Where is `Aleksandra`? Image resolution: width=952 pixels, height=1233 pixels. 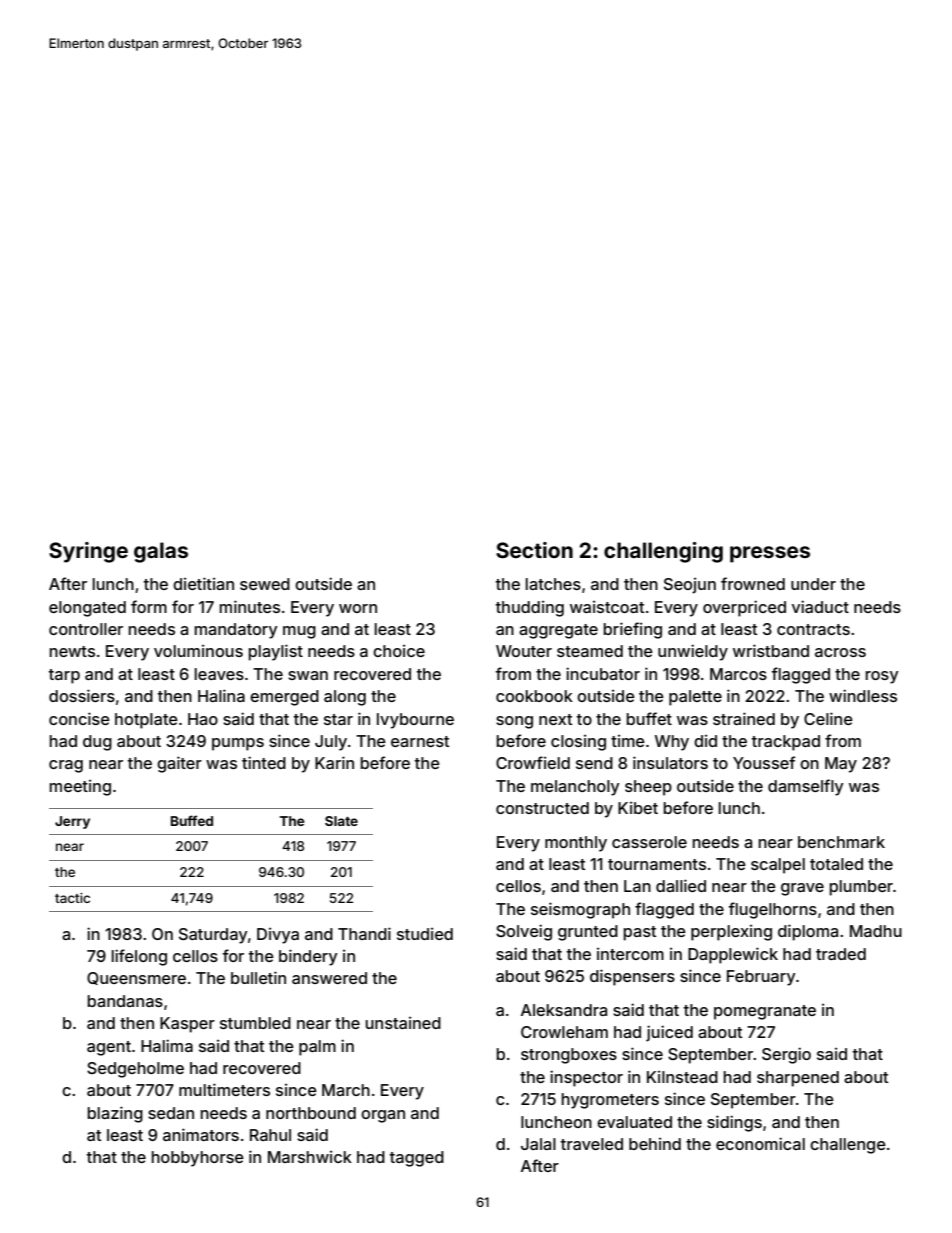 Aleksandra is located at coordinates (564, 1010).
